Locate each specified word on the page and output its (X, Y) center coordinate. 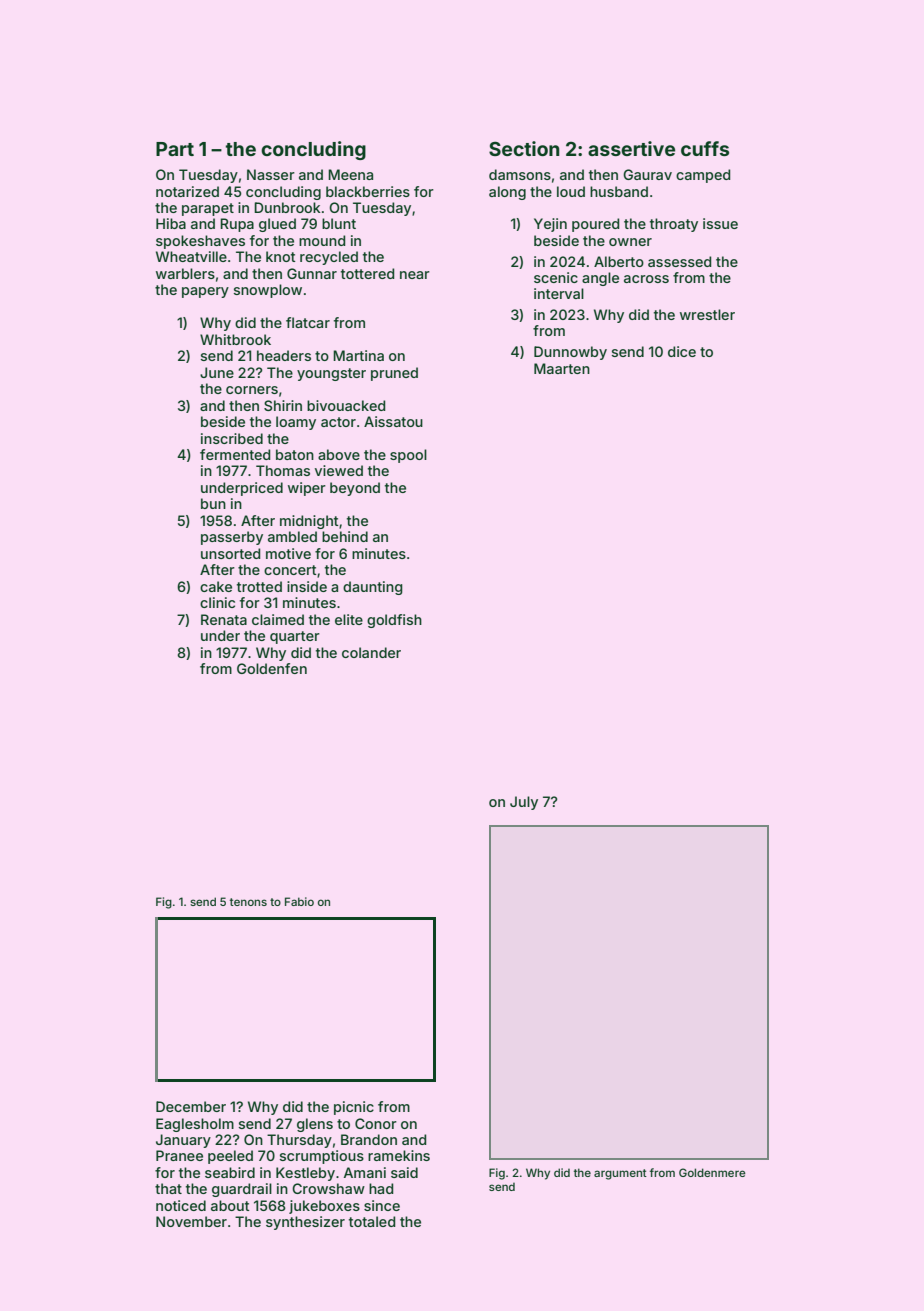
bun (213, 503)
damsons (520, 174)
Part (175, 149)
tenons (248, 902)
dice (682, 351)
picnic (354, 1108)
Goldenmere (712, 1172)
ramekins (399, 1155)
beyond (355, 489)
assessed (679, 261)
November (191, 1221)
